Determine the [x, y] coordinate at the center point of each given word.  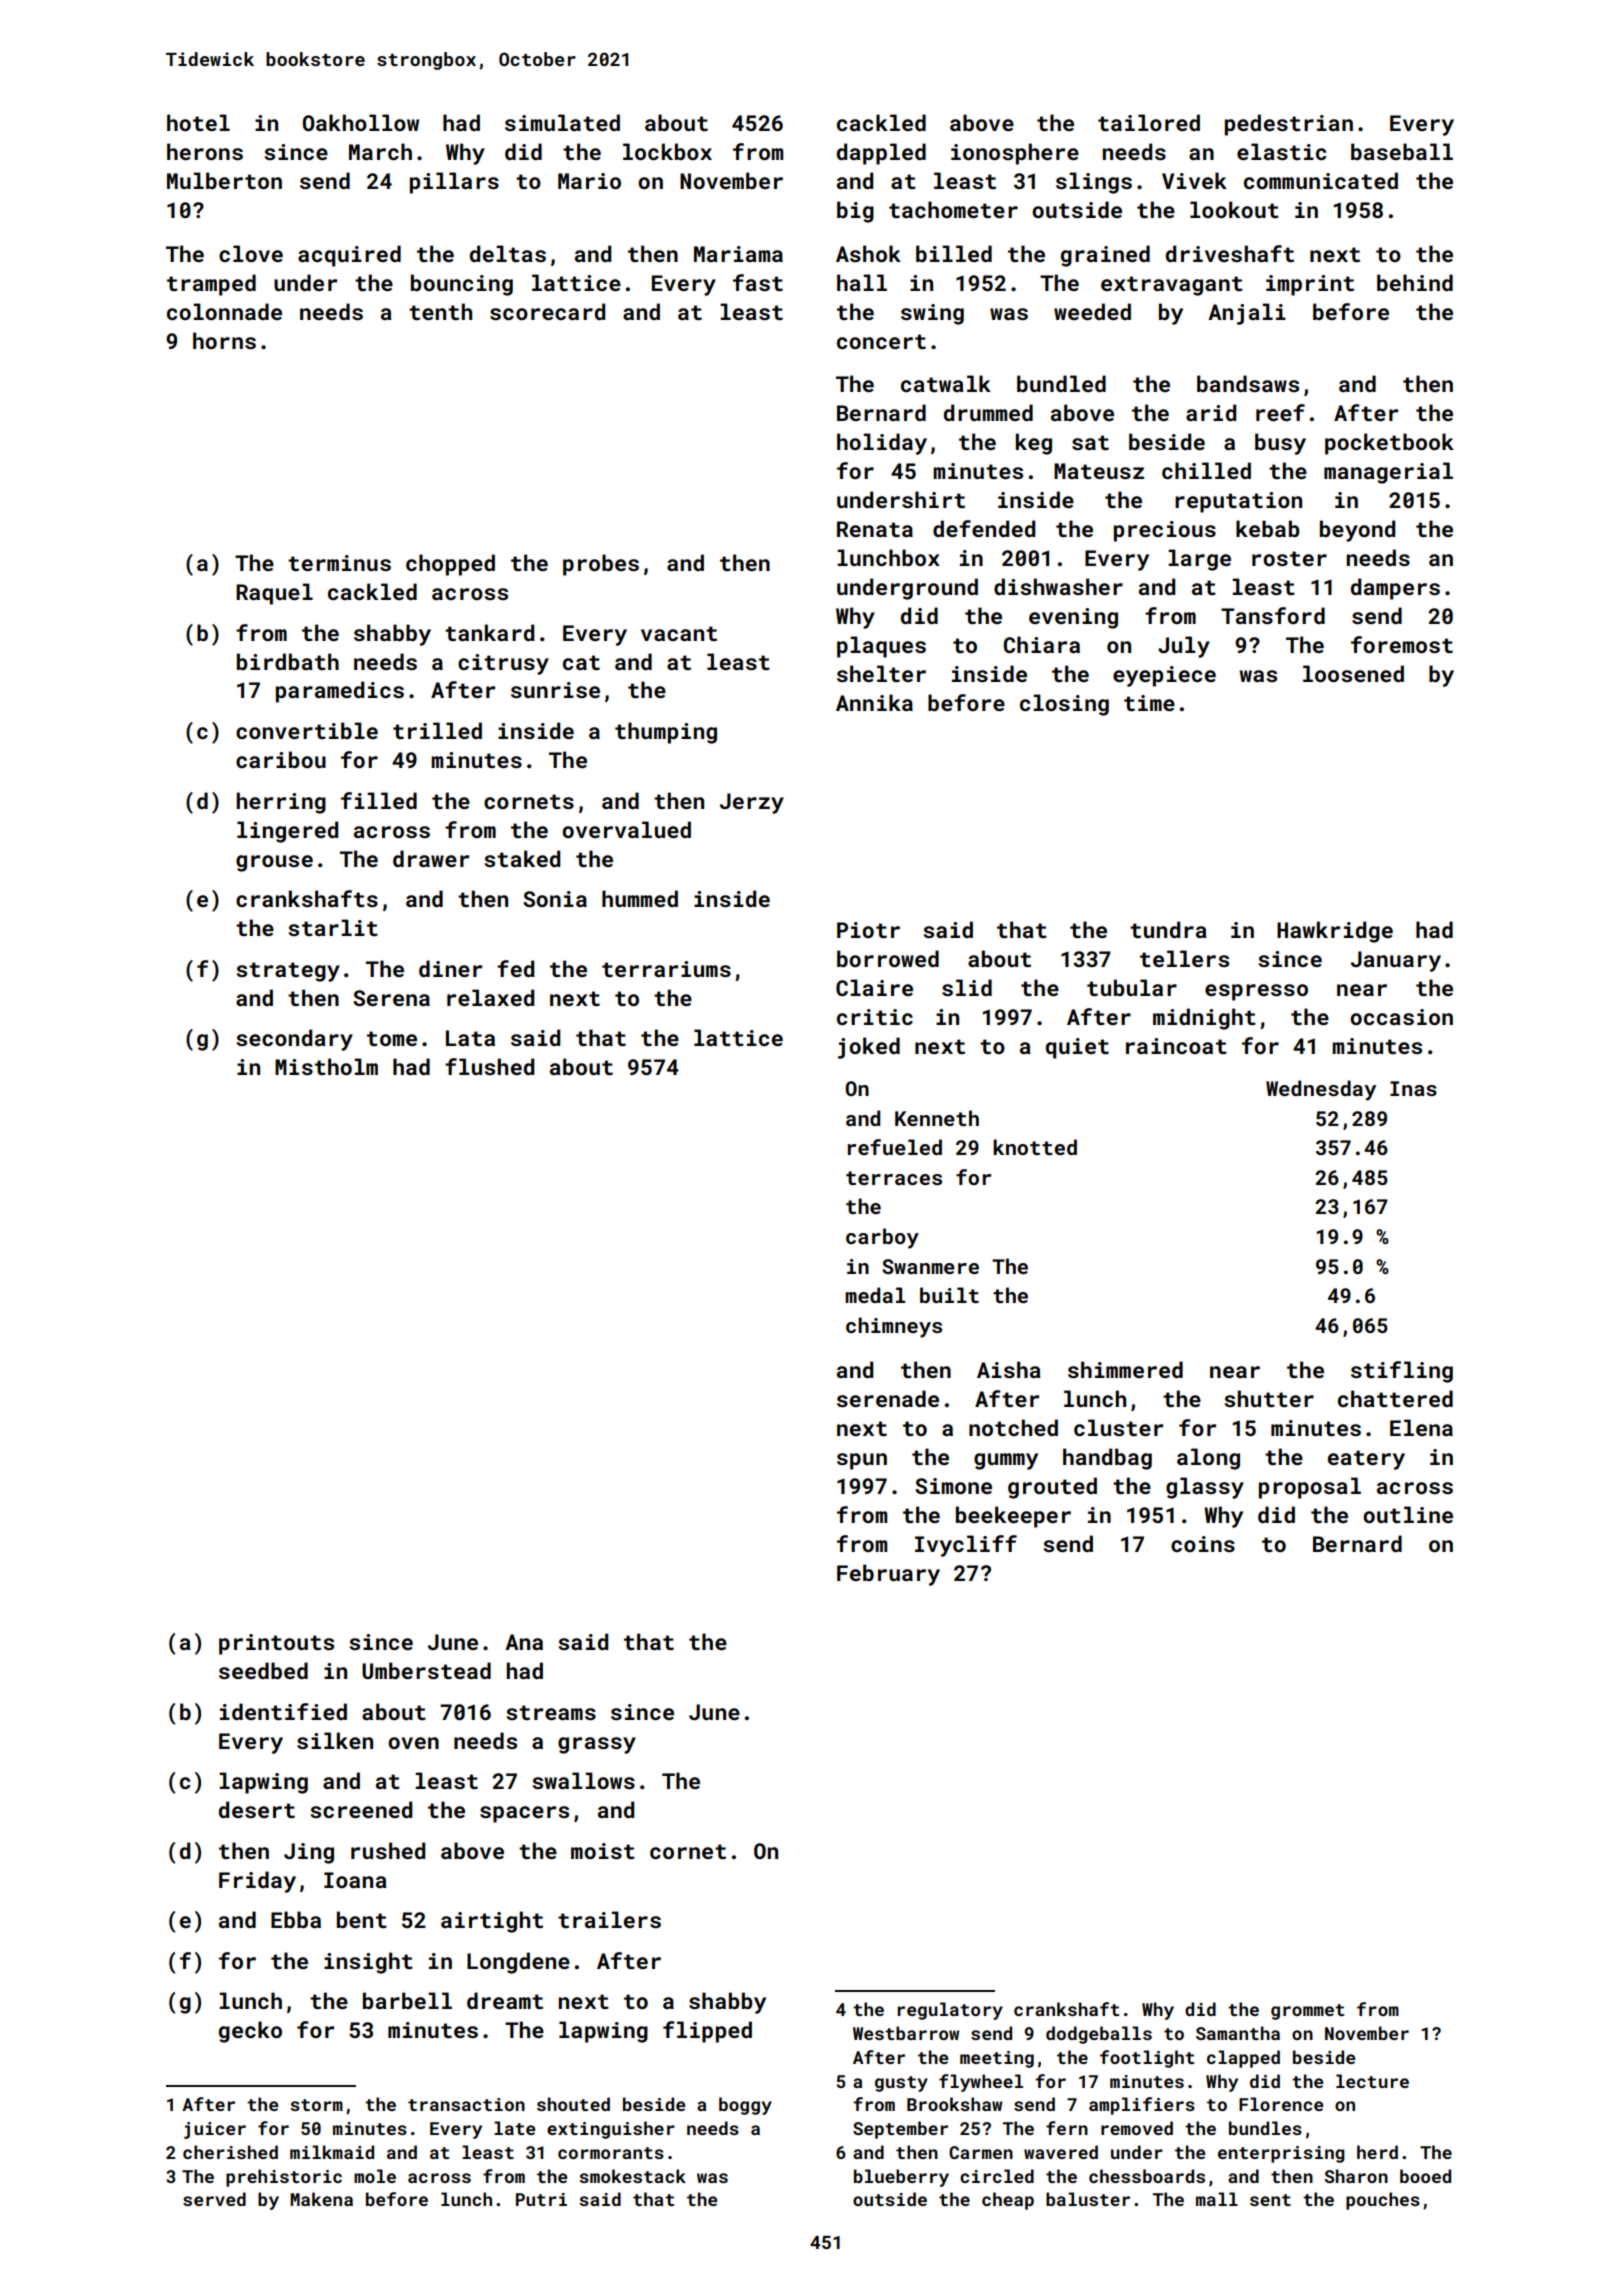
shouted [573, 2104]
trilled [437, 730]
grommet [1307, 2012]
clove [251, 253]
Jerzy [752, 803]
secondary [294, 1040]
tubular [1132, 987]
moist [603, 1851]
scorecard [547, 311]
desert [257, 1809]
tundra [1168, 929]
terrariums [666, 969]
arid [1211, 412]
